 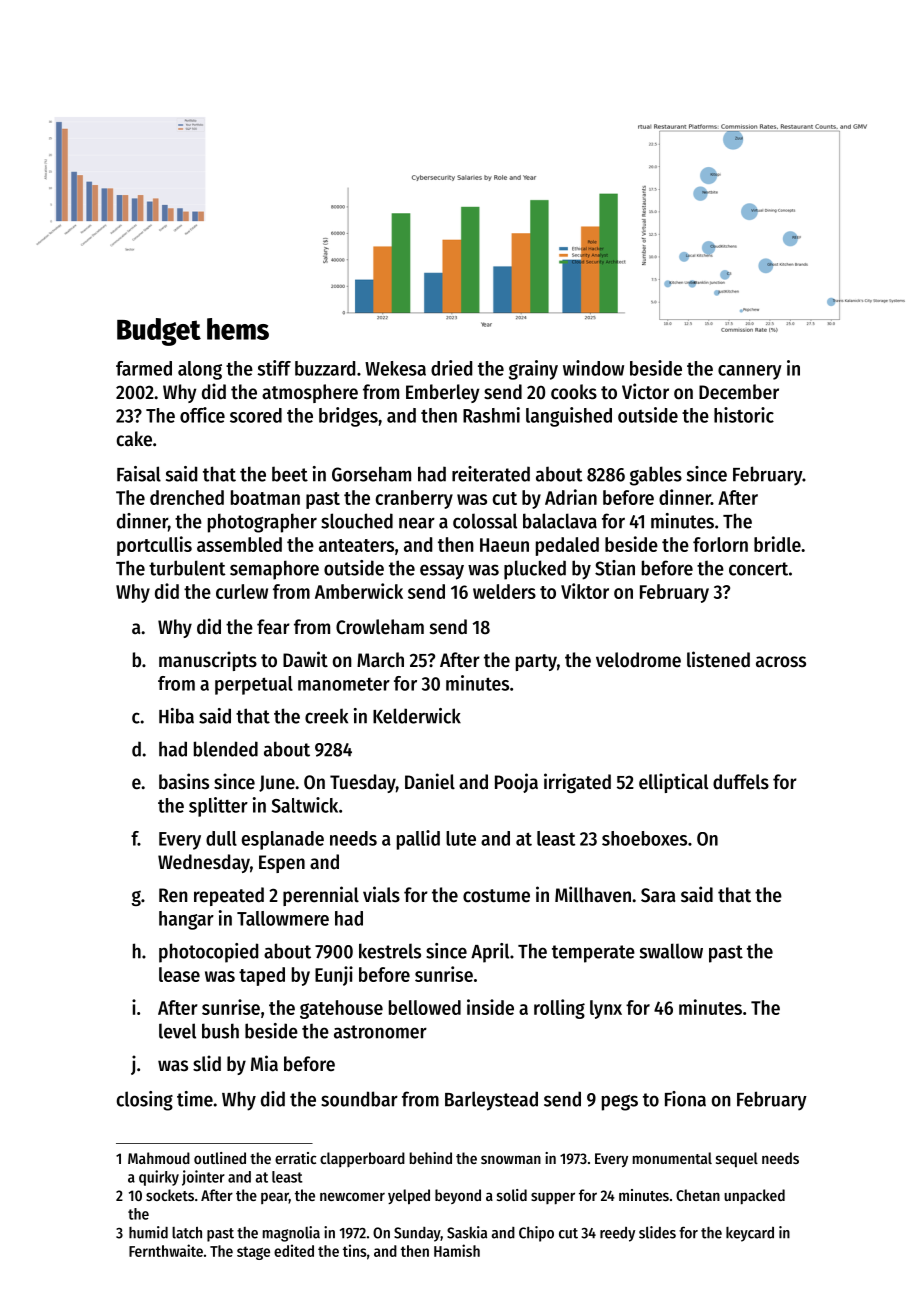 What do you see at coordinates (451, 368) in the screenshot?
I see `dried` at bounding box center [451, 368].
